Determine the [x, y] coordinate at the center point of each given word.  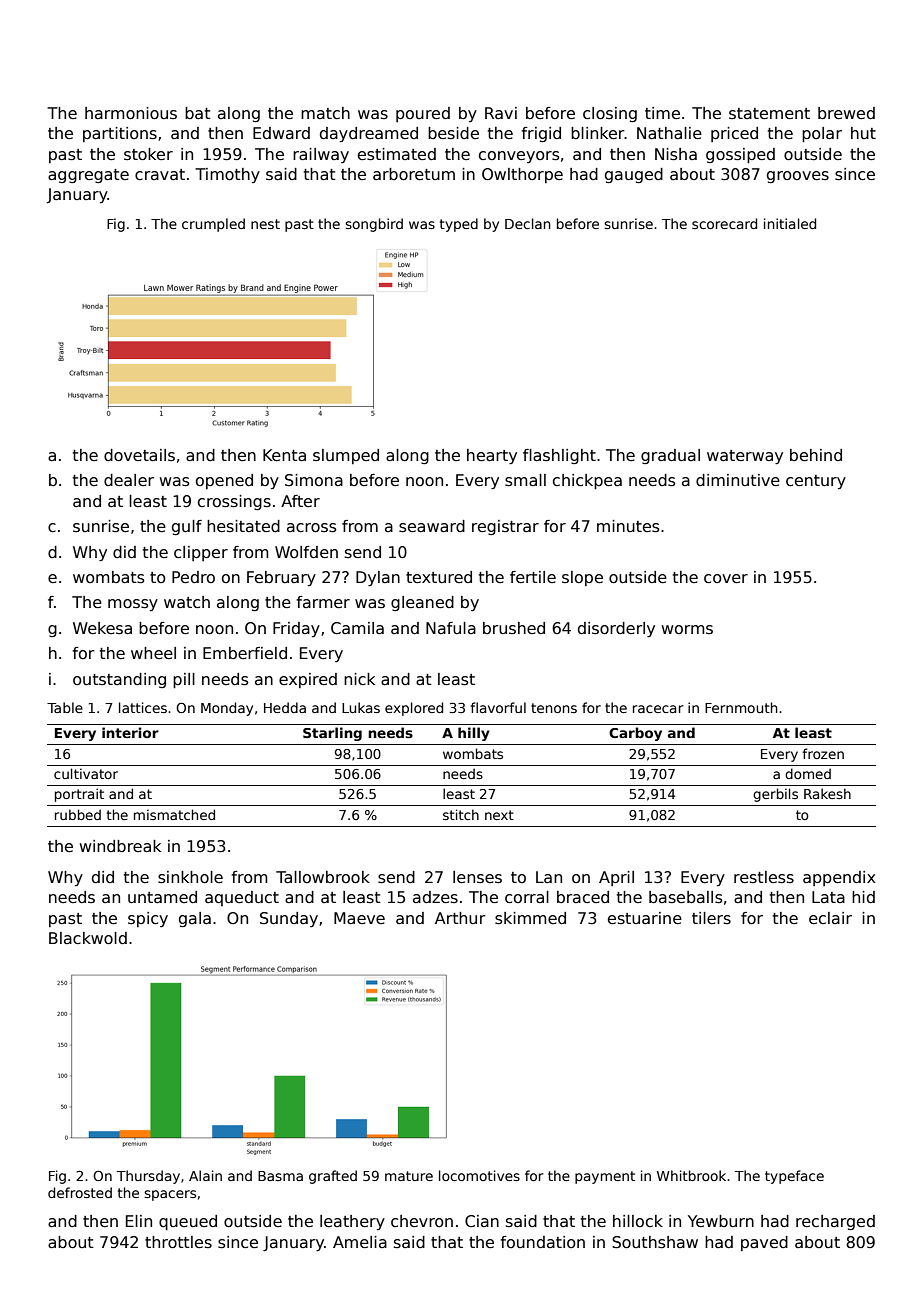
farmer [323, 602]
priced [734, 134]
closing [610, 114]
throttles [178, 1242]
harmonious [131, 113]
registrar [505, 527]
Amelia [360, 1242]
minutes [628, 526]
